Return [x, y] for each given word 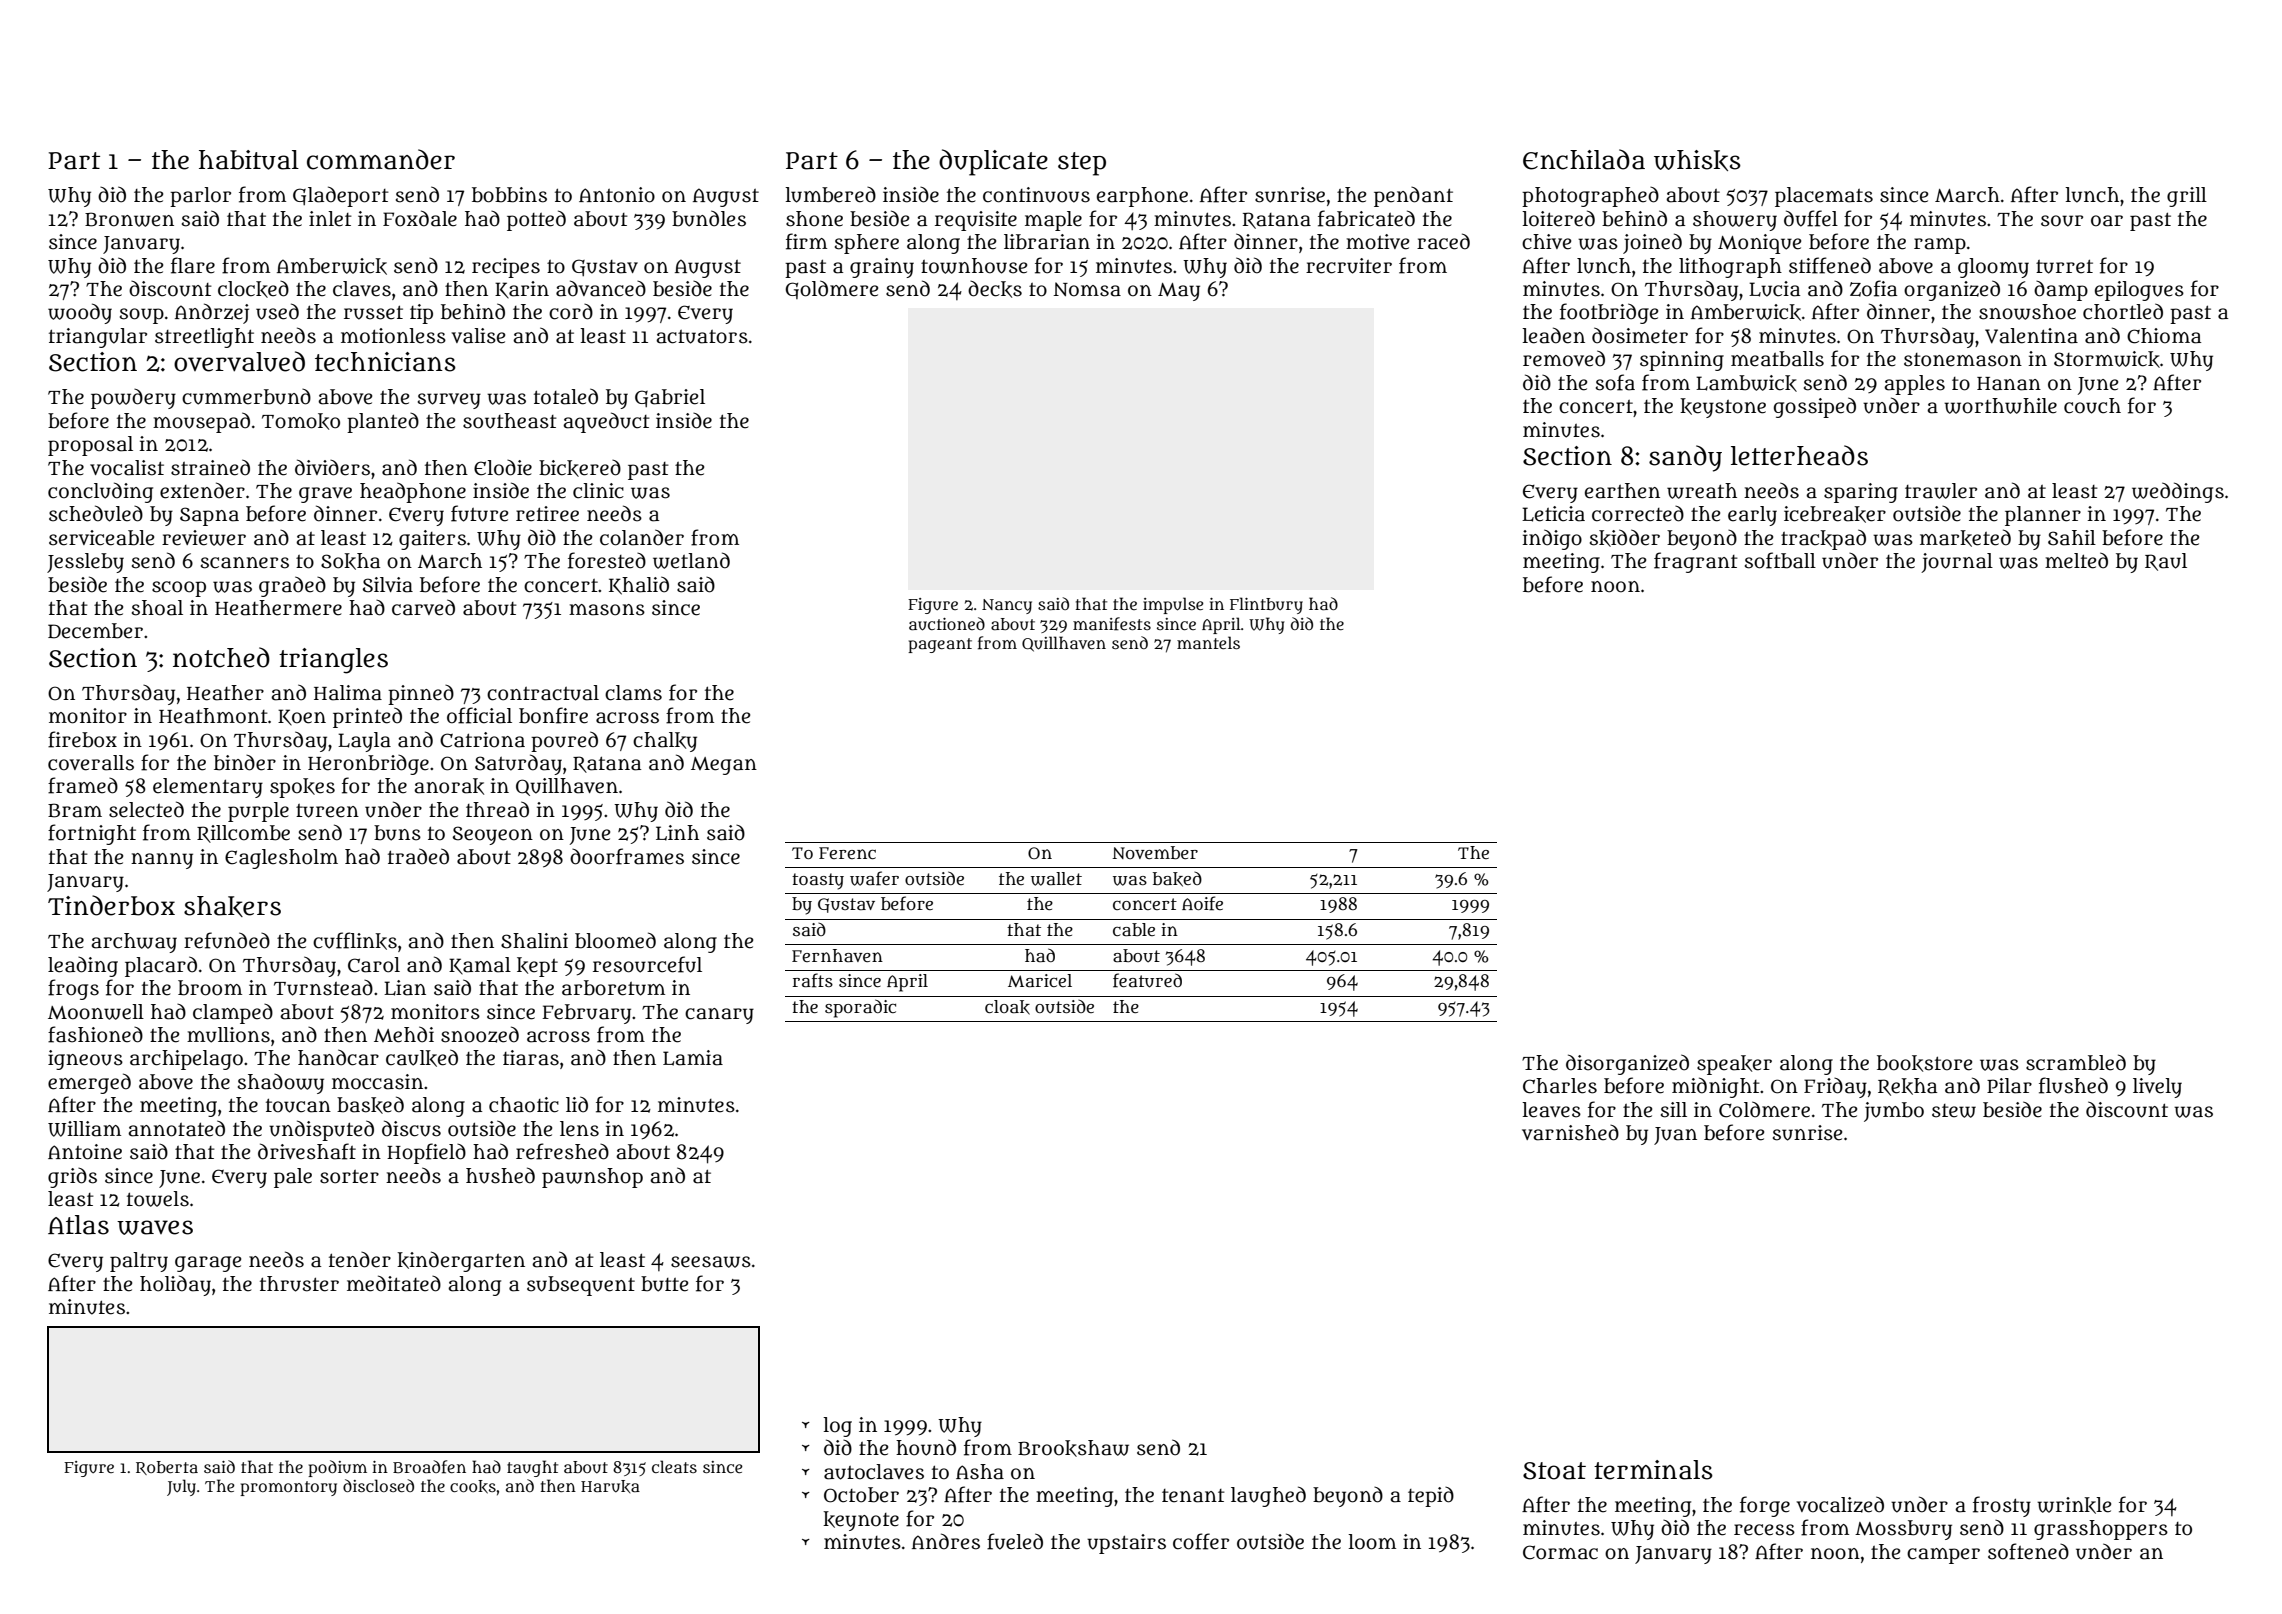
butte [664, 1284]
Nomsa [1087, 289]
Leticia [1553, 514]
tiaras [531, 1058]
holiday [175, 1285]
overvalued [239, 361]
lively [2157, 1088]
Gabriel [670, 398]
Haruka [610, 1486]
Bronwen [129, 219]
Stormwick [2107, 359]
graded [292, 586]
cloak [1007, 1007]
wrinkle [2074, 1505]
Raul [2166, 562]
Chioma [2164, 336]
